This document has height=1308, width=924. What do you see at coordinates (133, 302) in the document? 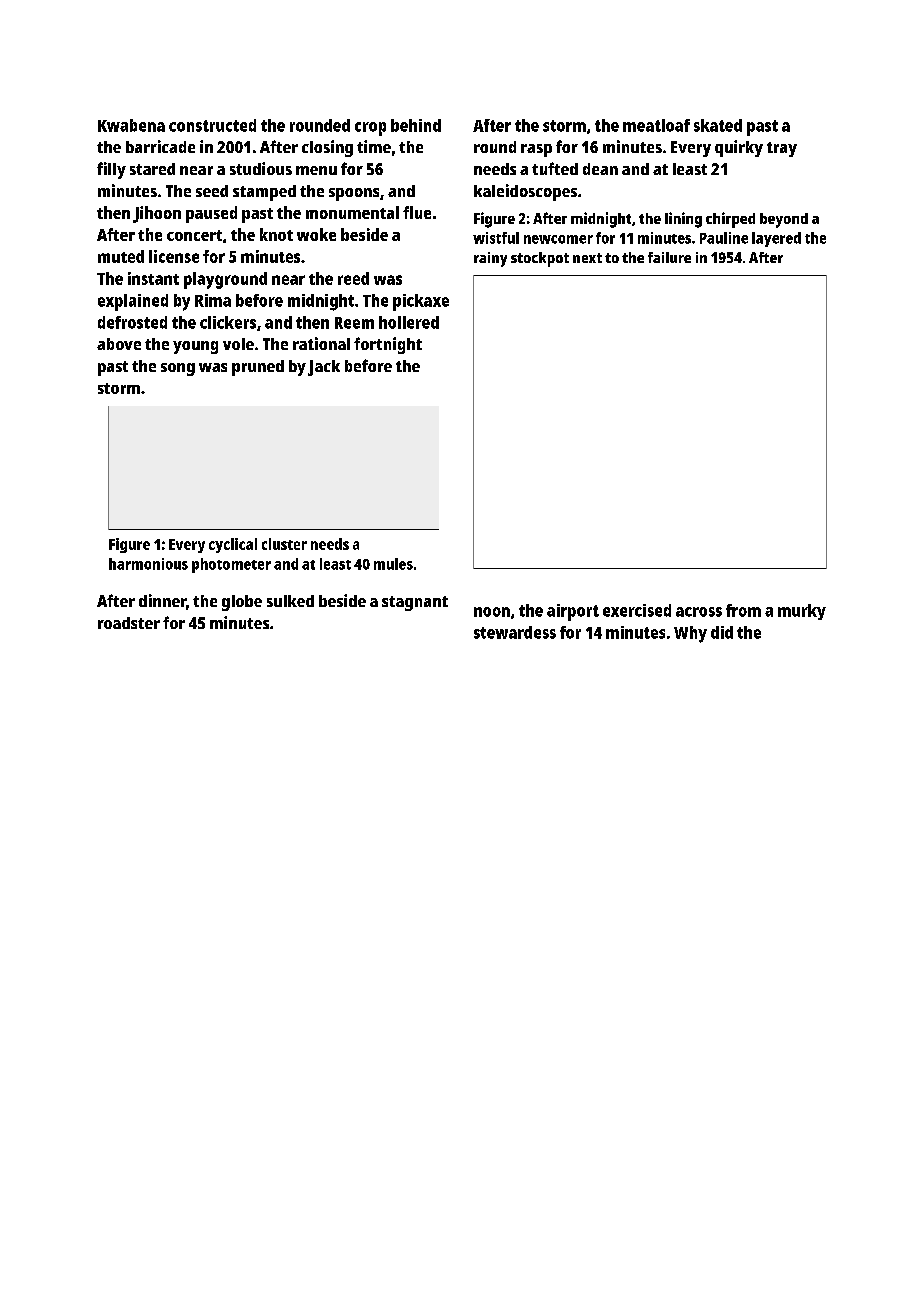
I see `explained` at bounding box center [133, 302].
